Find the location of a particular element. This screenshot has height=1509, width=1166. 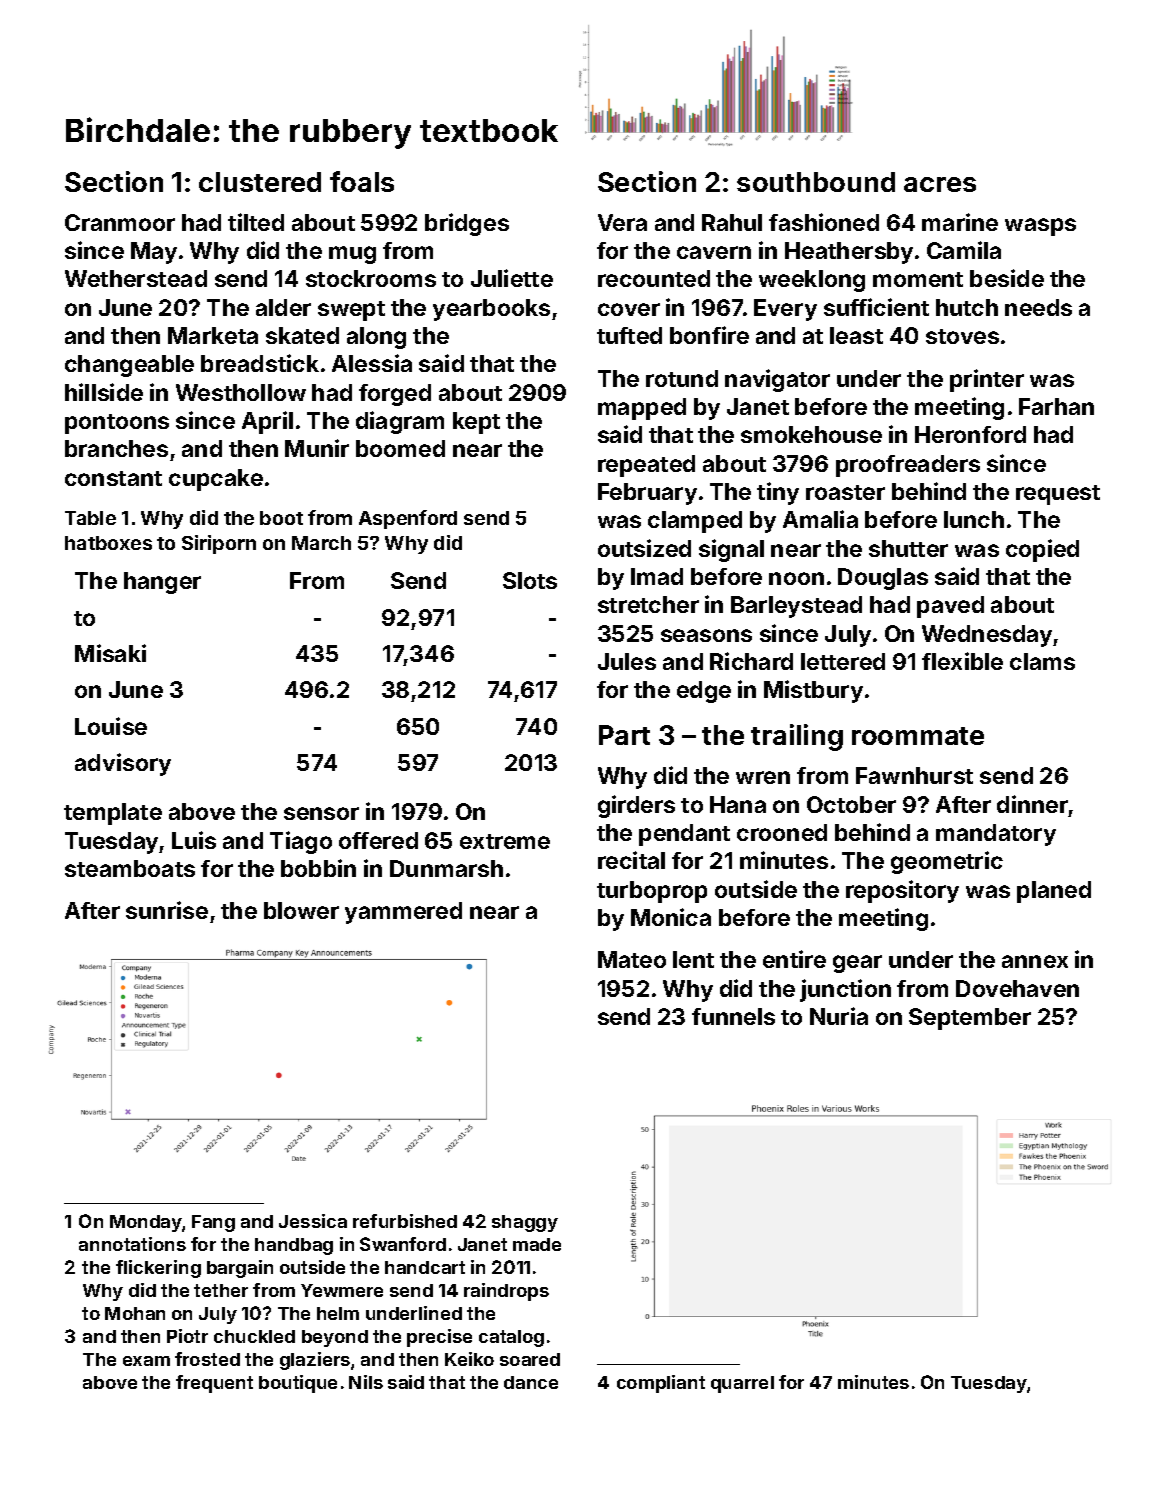

dinner is located at coordinates (1032, 804).
